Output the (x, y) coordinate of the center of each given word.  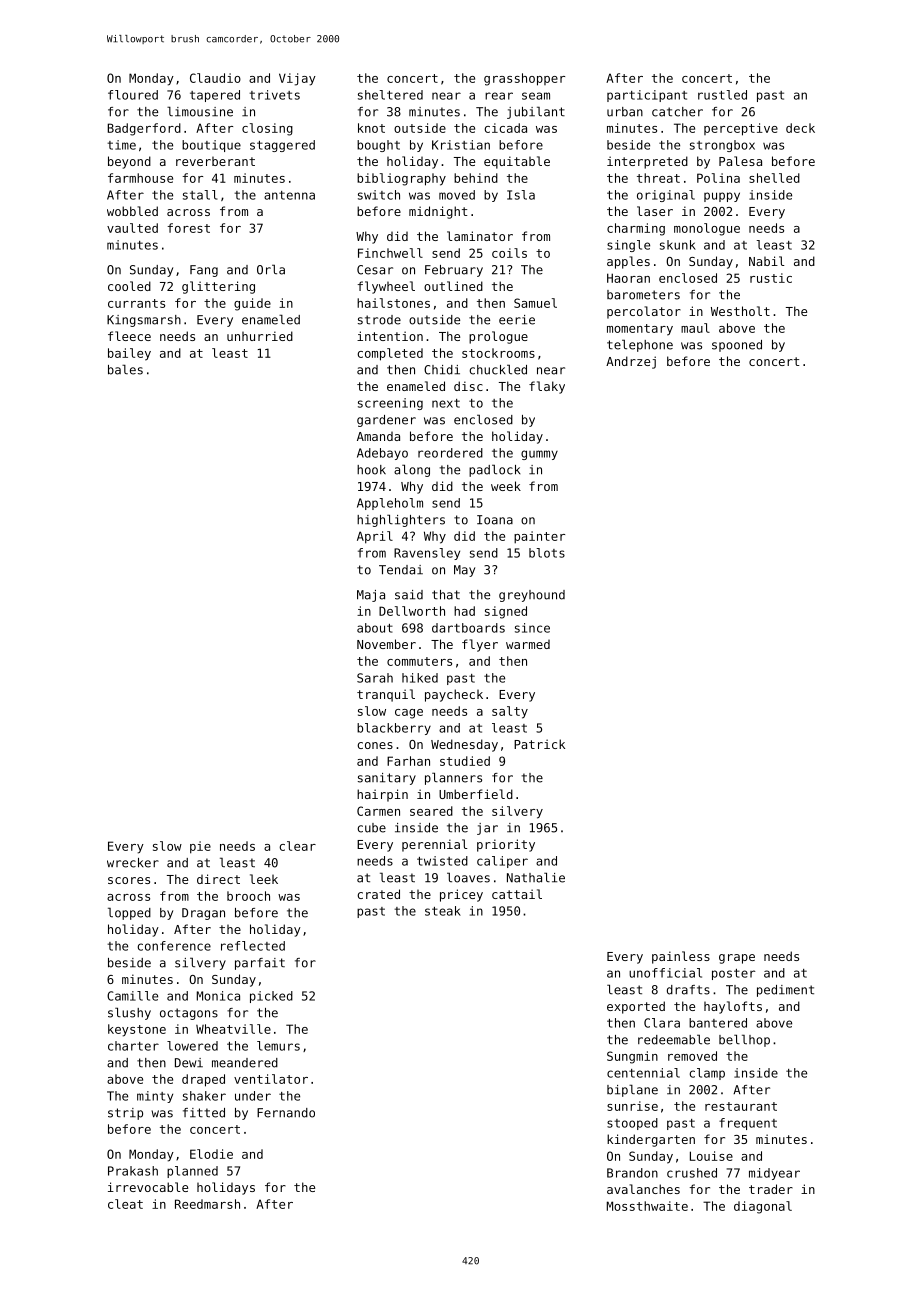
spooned (737, 346)
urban (625, 112)
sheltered (390, 95)
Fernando (286, 1113)
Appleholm (390, 504)
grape (737, 959)
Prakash (133, 1171)
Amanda (378, 436)
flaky (547, 387)
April (375, 537)
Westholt (740, 311)
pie (200, 847)
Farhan (408, 761)
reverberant (215, 161)
